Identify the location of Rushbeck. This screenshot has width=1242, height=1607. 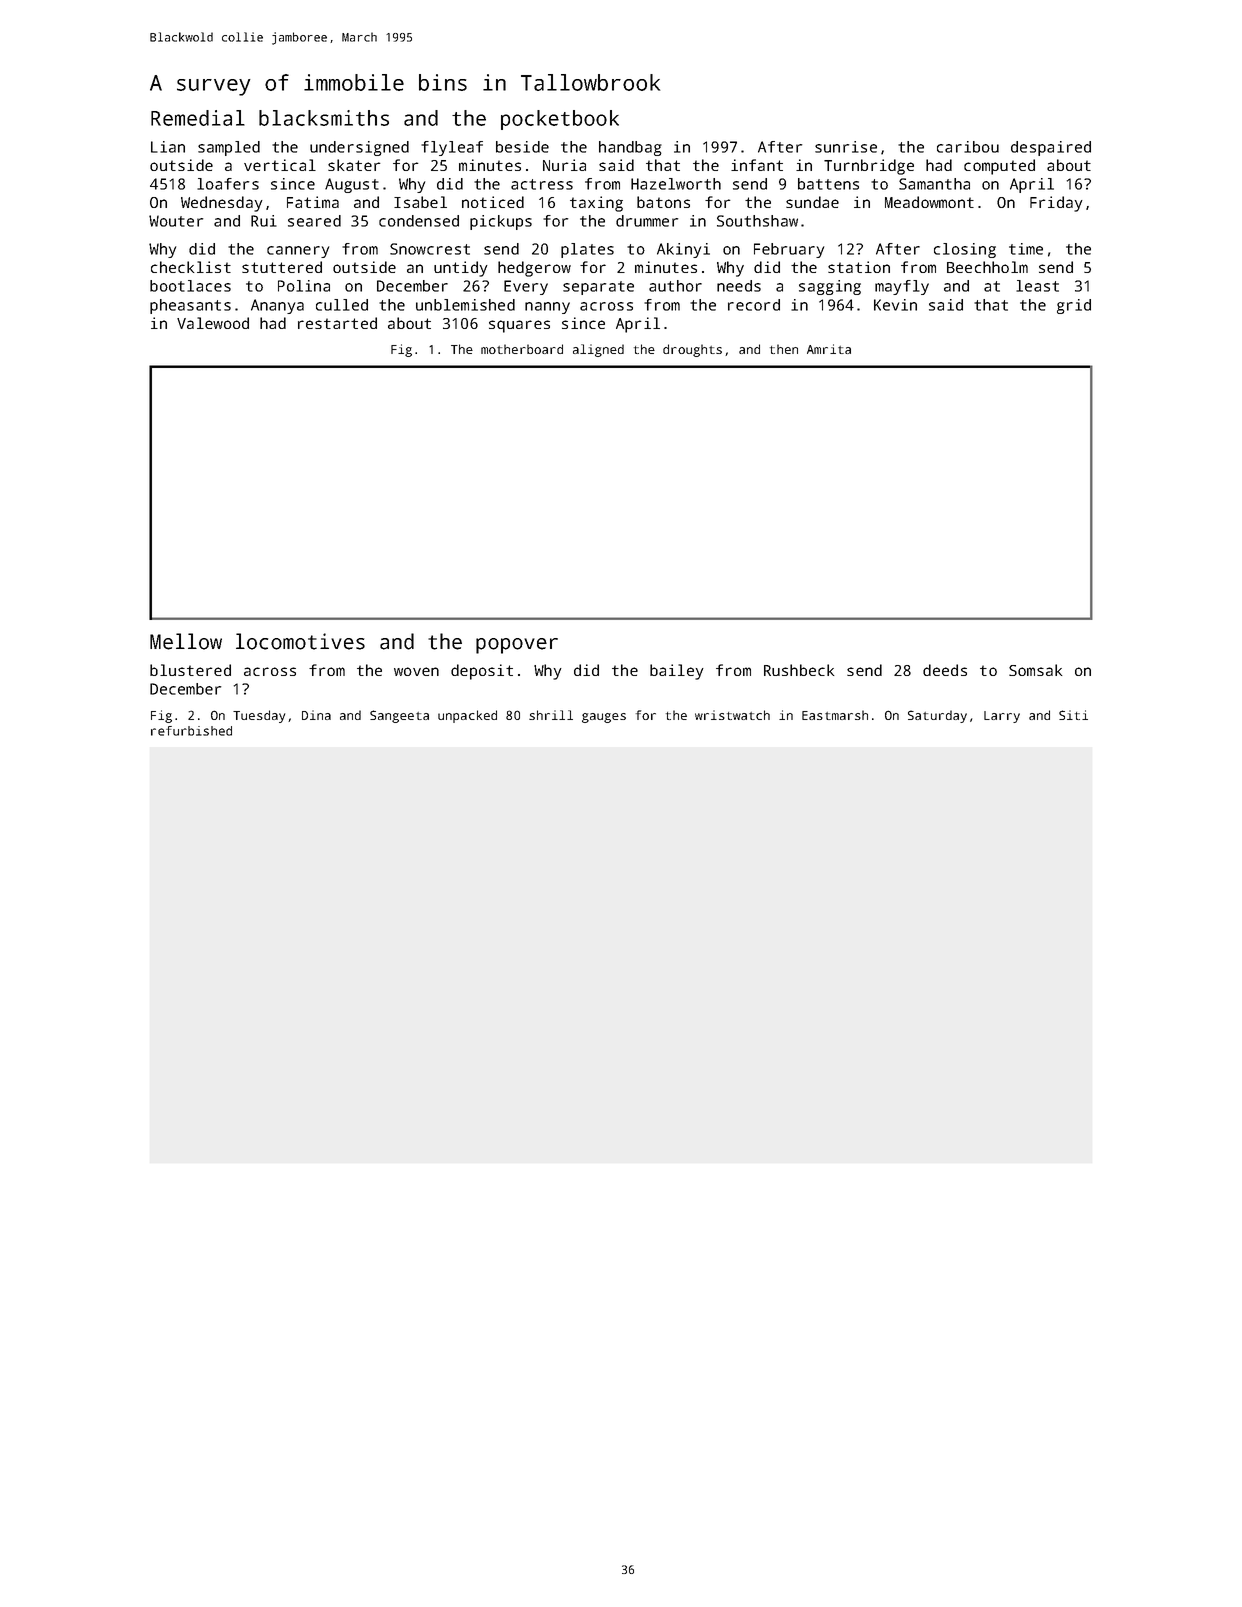
(799, 670).
